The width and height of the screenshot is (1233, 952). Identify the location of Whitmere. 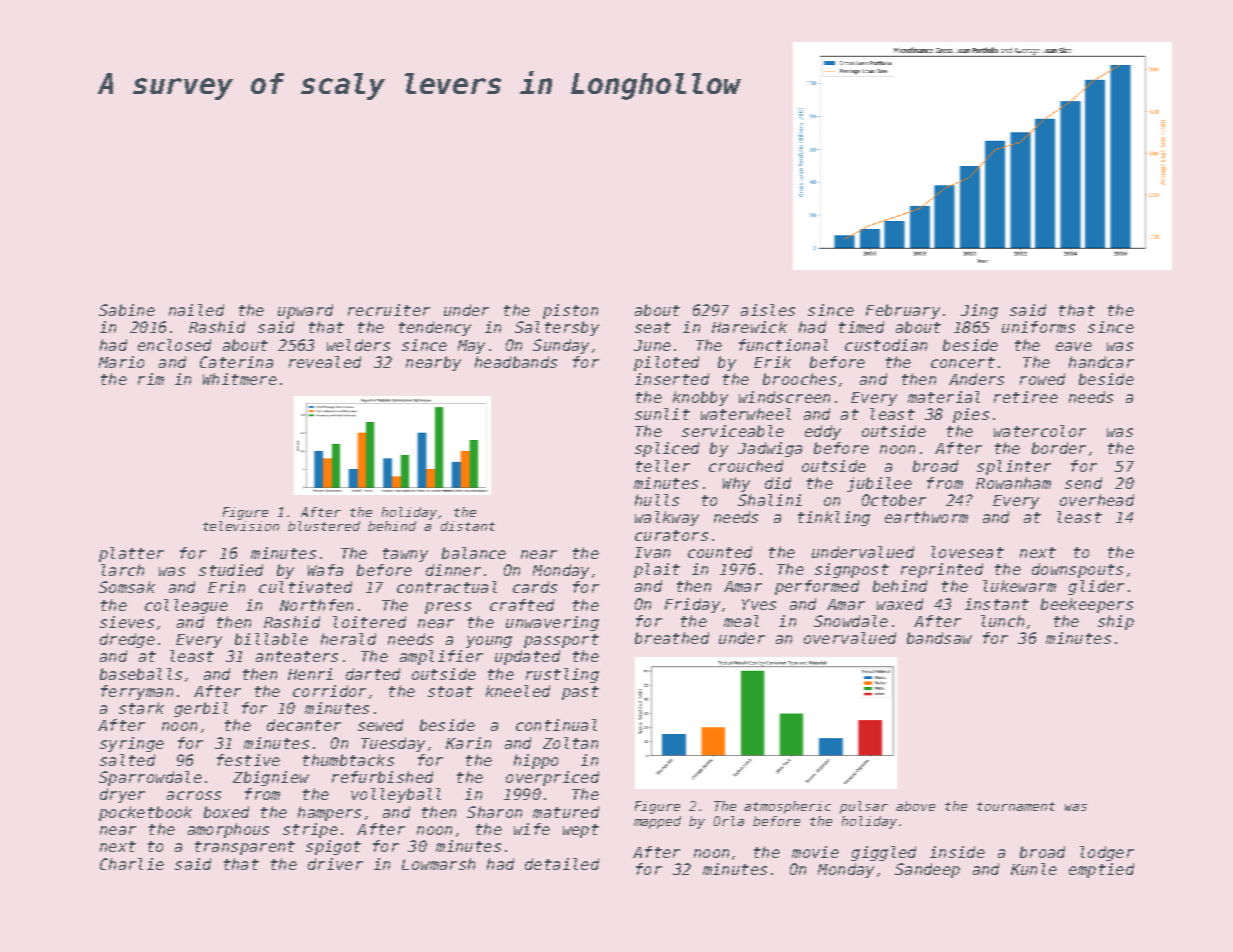
(240, 379).
